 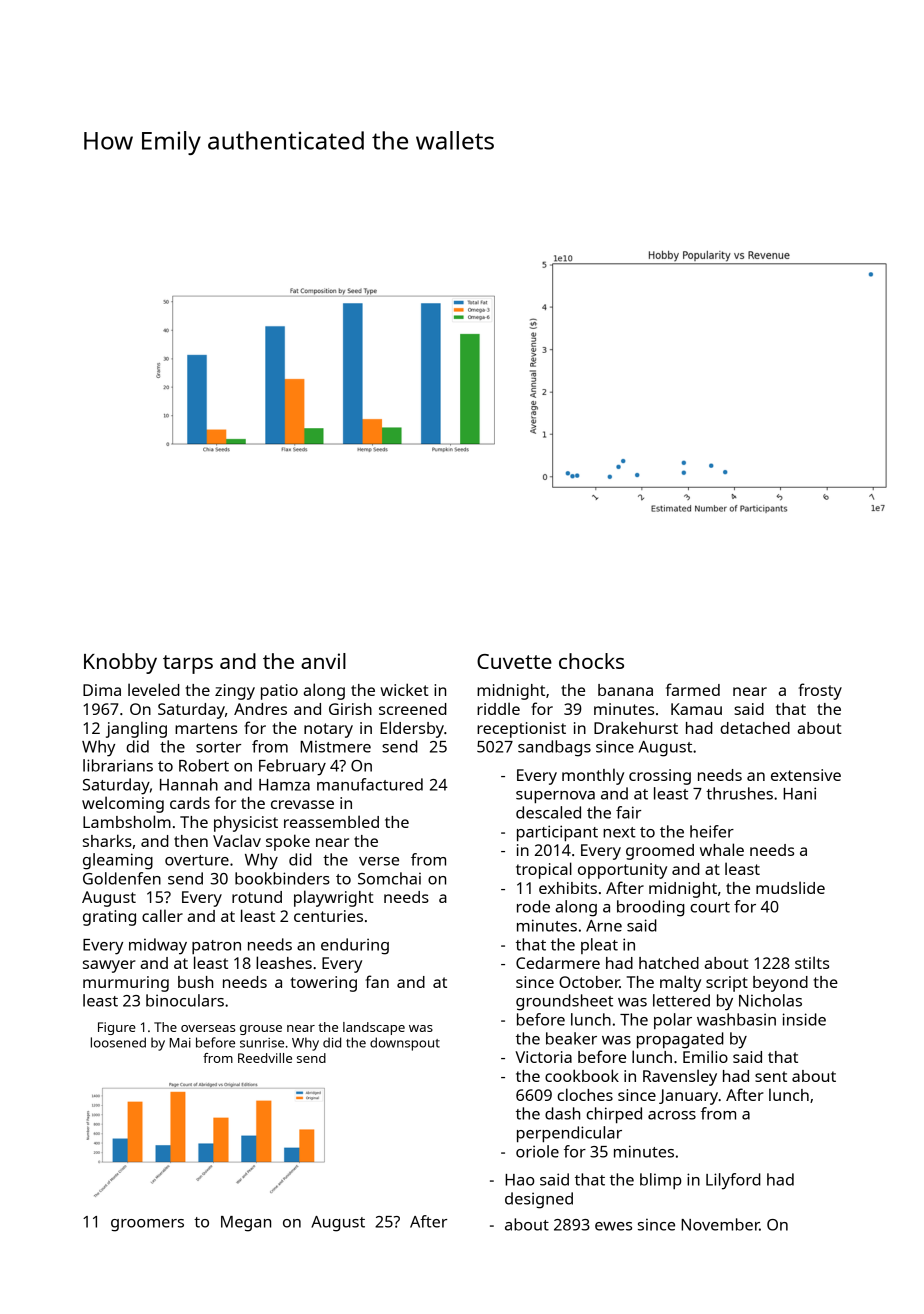 What do you see at coordinates (820, 691) in the page?
I see `frosty` at bounding box center [820, 691].
